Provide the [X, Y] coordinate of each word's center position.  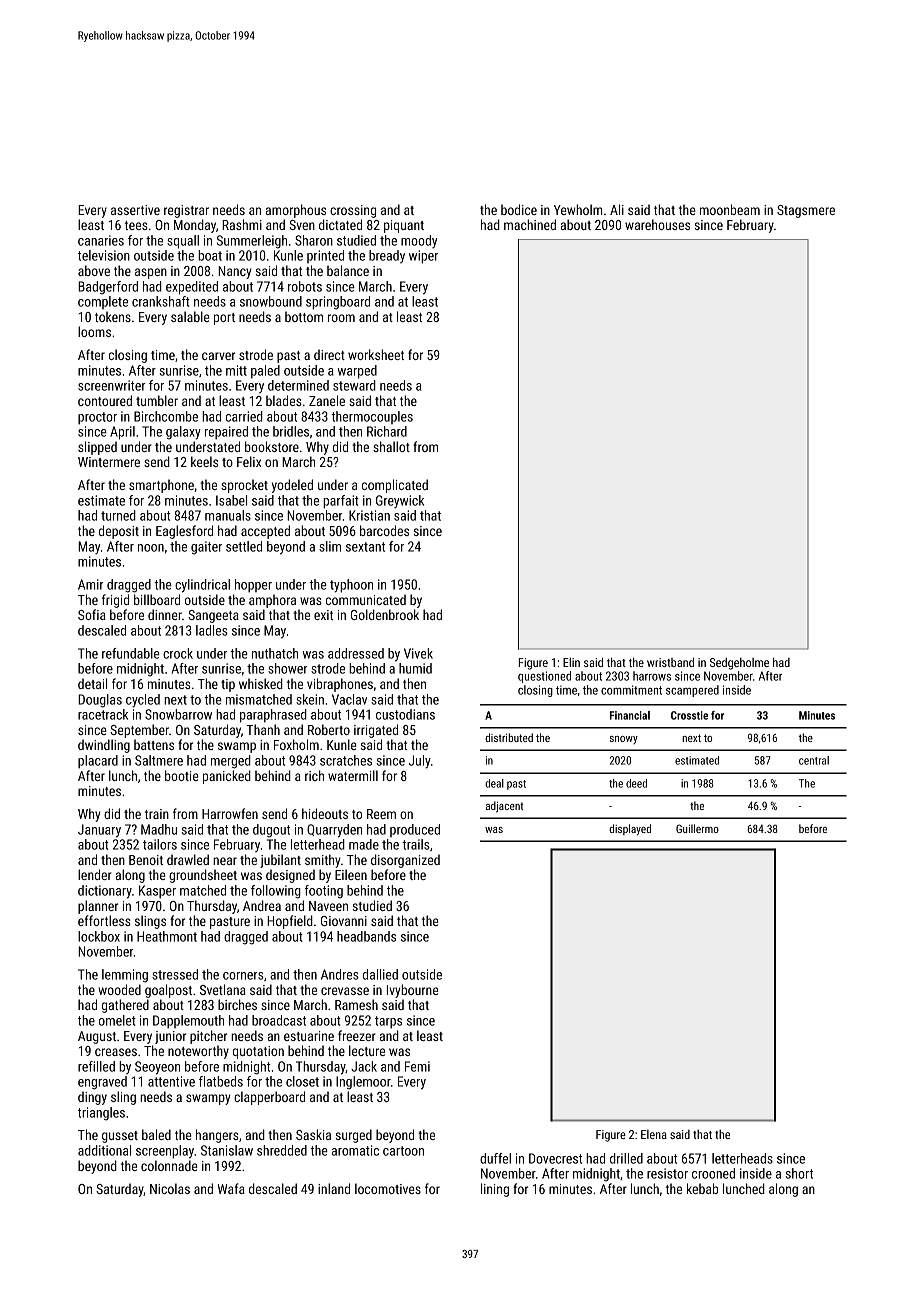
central [814, 760]
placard [98, 762]
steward [354, 385]
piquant [404, 226]
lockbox [99, 936]
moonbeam [730, 209]
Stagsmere [806, 211]
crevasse [345, 991]
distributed [509, 737]
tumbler [157, 400]
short [799, 1173]
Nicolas [170, 1188]
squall [183, 242]
